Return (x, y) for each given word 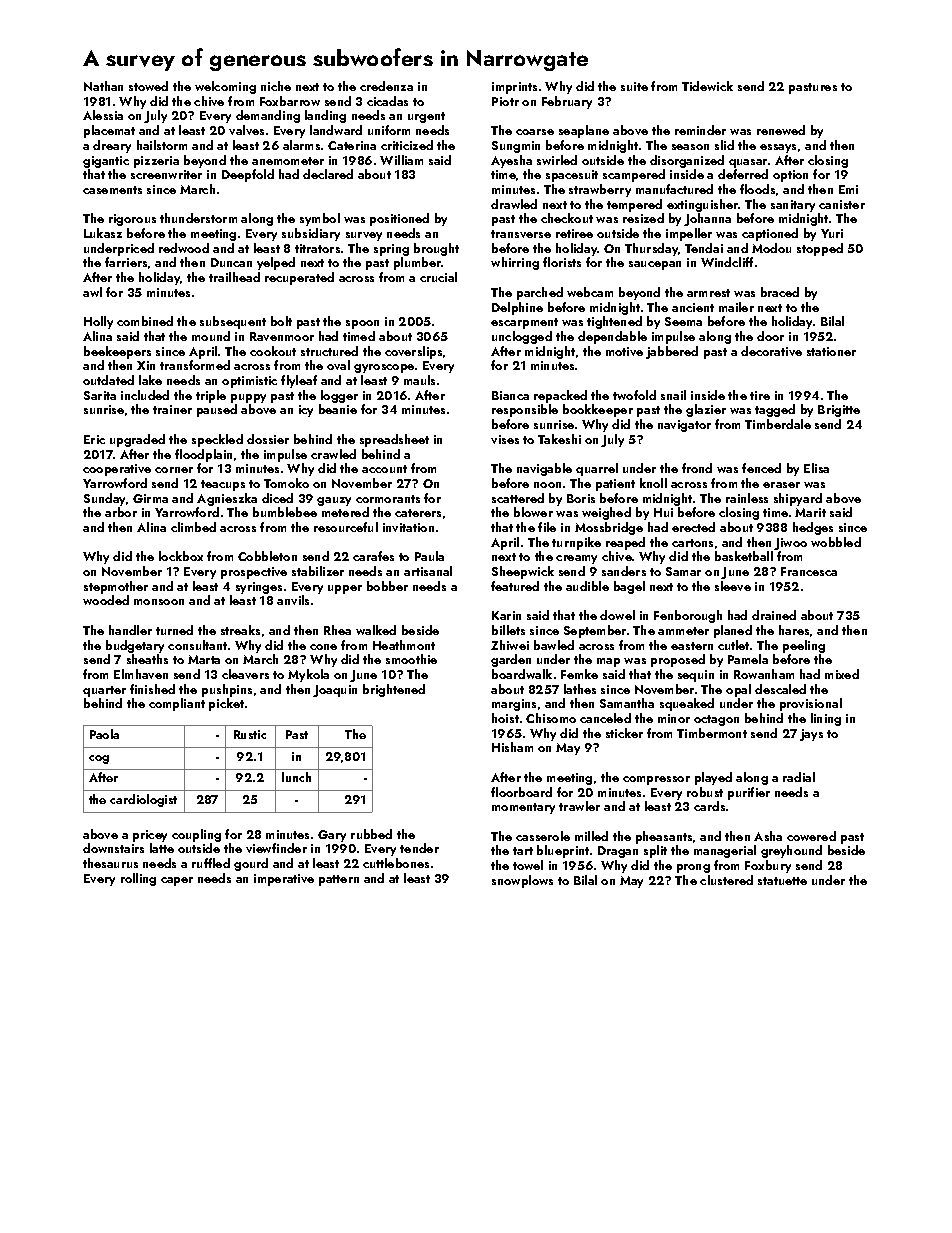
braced (780, 292)
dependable (612, 337)
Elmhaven (141, 674)
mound (211, 336)
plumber (418, 263)
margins (514, 705)
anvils (293, 600)
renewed (781, 130)
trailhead (234, 277)
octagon (716, 720)
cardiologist (143, 800)
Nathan (103, 86)
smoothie (411, 659)
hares (794, 630)
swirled (557, 160)
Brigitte (839, 411)
